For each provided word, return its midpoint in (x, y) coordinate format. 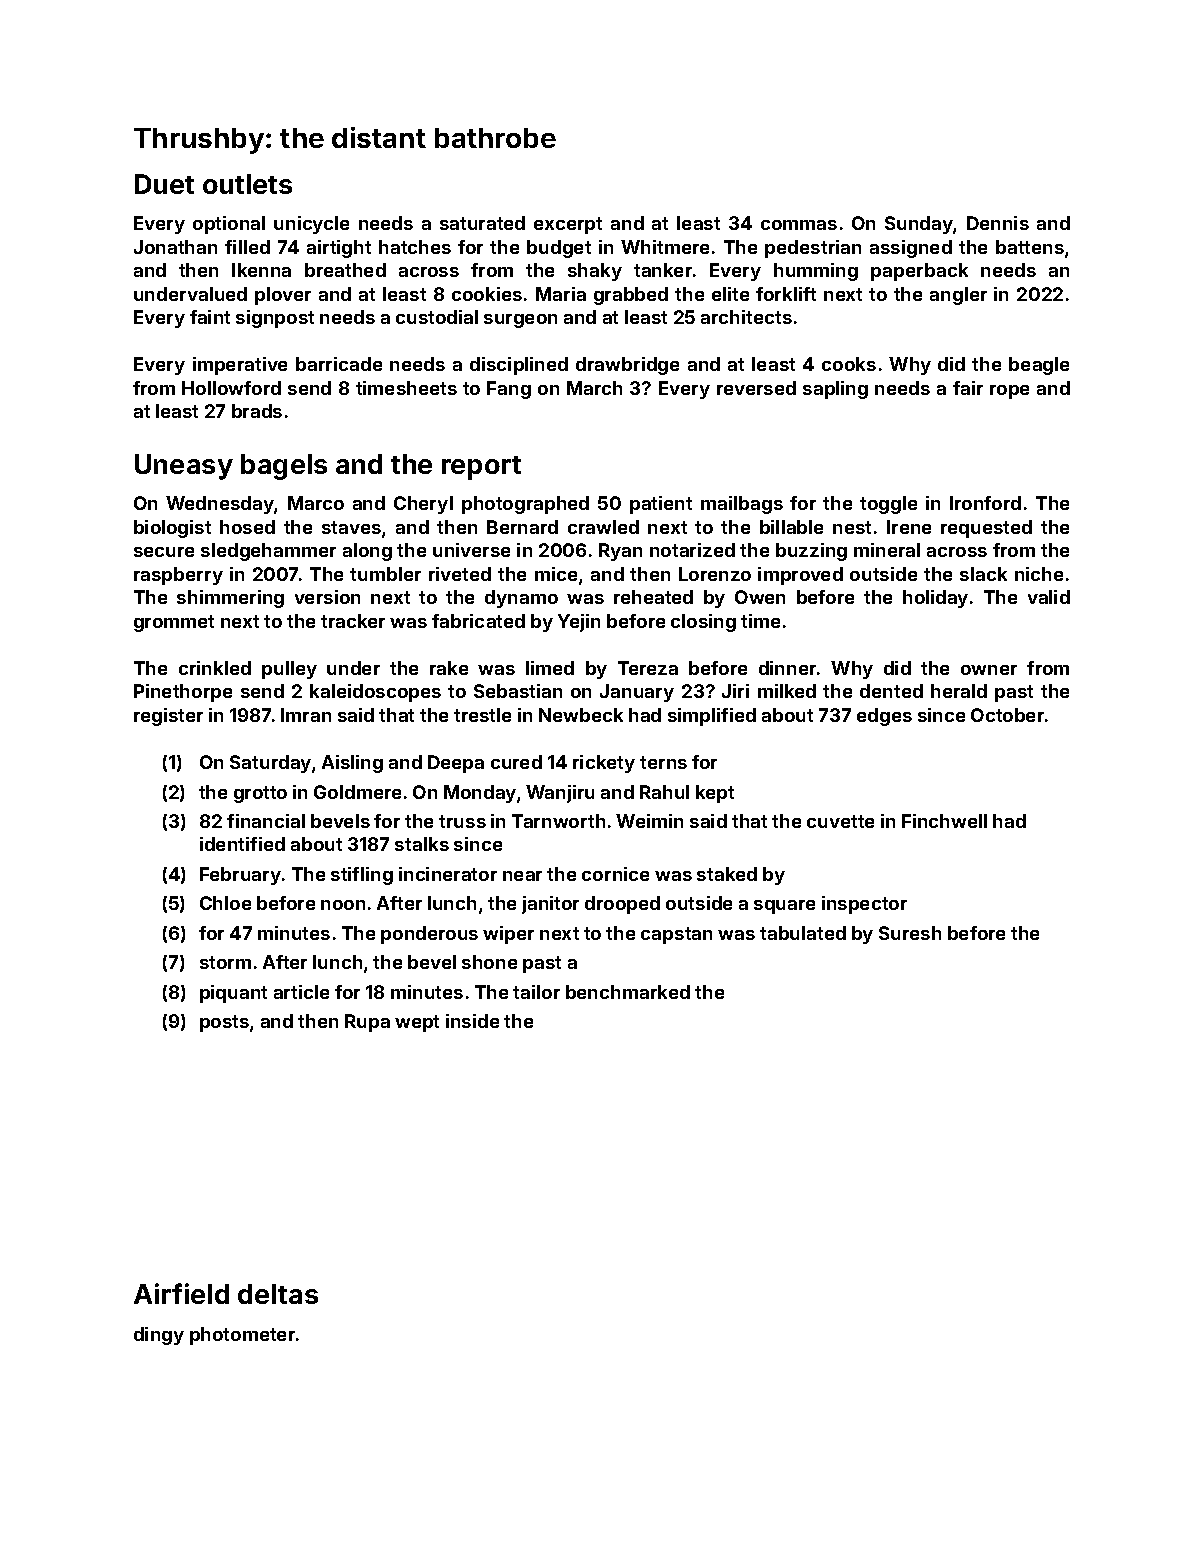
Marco (316, 503)
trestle (482, 715)
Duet (164, 184)
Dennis (998, 223)
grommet (174, 623)
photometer (242, 1336)
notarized (692, 550)
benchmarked (628, 992)
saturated (482, 223)
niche (1039, 574)
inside (472, 1021)
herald (959, 691)
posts (224, 1023)
